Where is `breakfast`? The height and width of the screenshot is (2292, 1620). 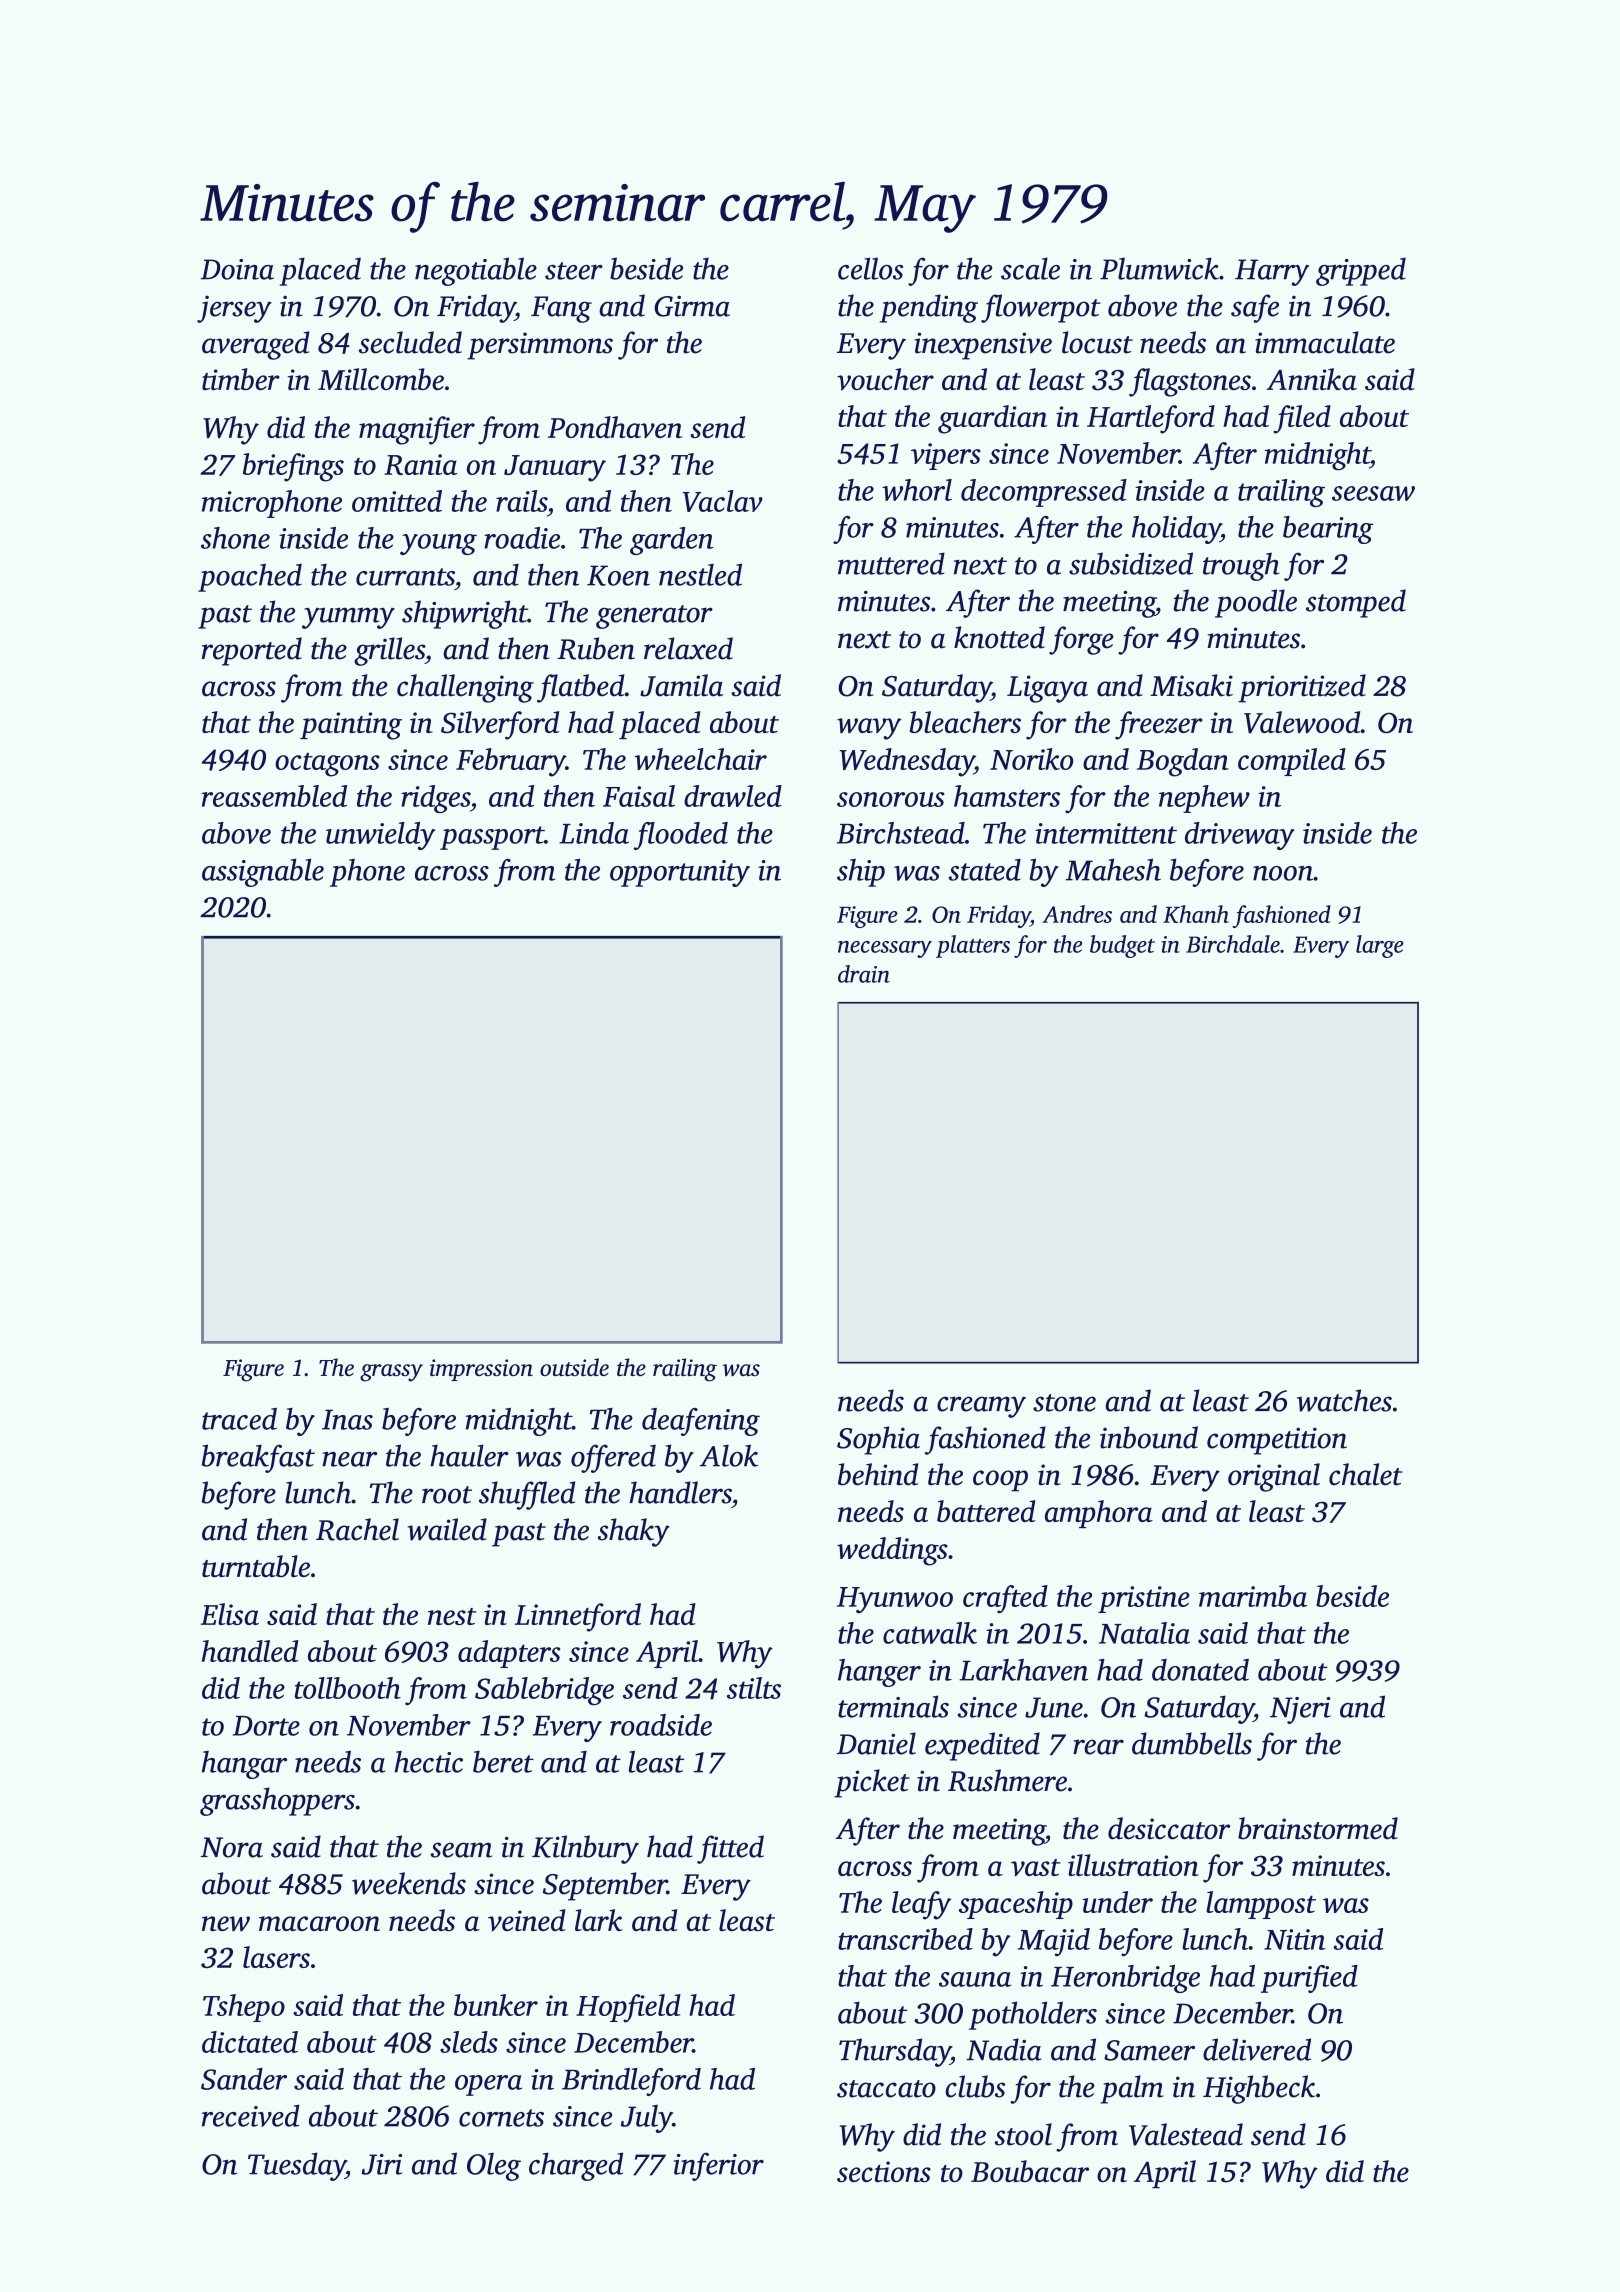 breakfast is located at coordinates (258, 1458).
